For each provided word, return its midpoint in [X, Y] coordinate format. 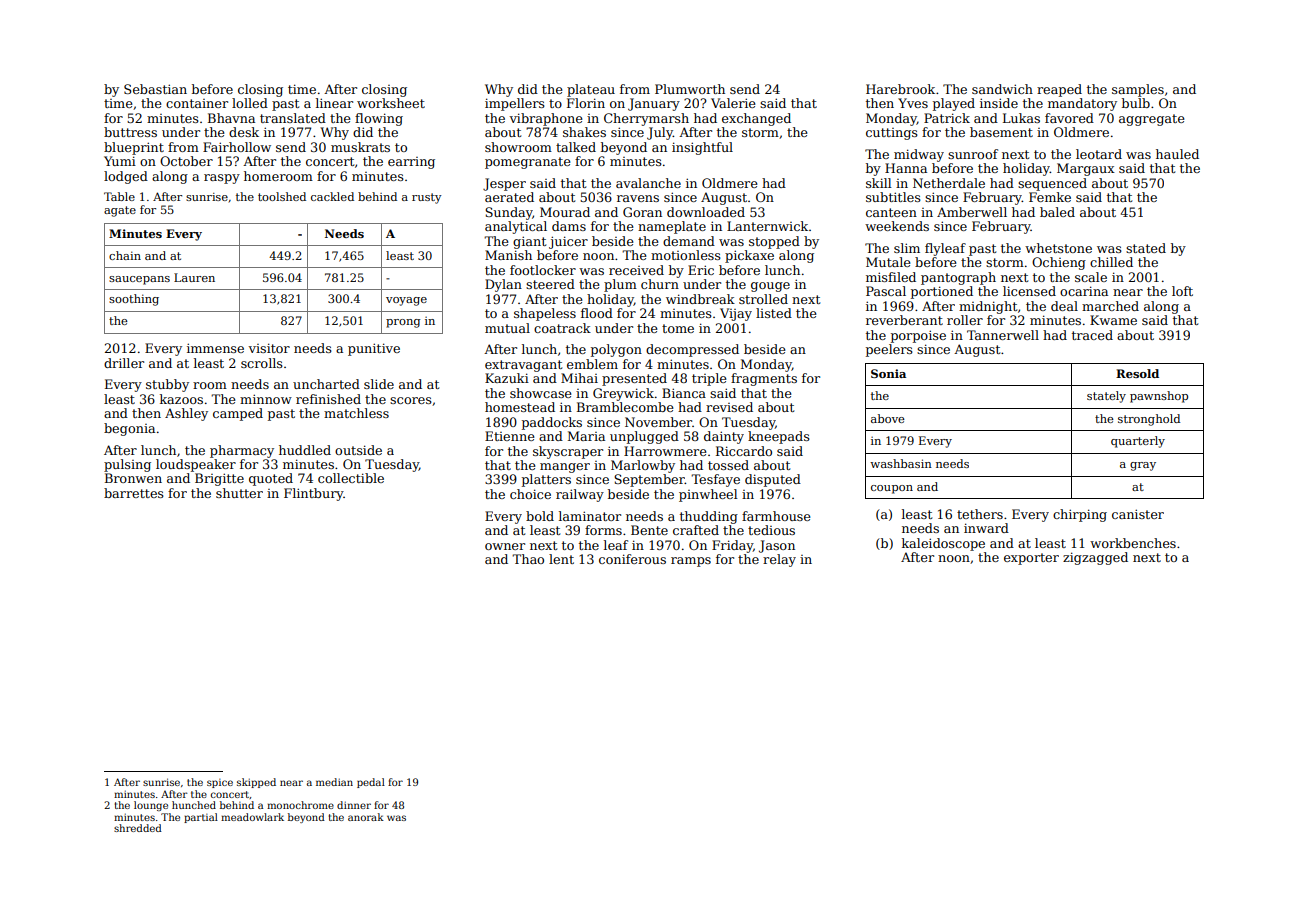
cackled [332, 196]
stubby [167, 385]
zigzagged [1095, 558]
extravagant [523, 366]
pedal [371, 783]
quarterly [1138, 442]
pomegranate [528, 163]
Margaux [1086, 169]
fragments [764, 379]
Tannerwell [1003, 335]
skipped [256, 783]
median [334, 782]
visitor [269, 348]
